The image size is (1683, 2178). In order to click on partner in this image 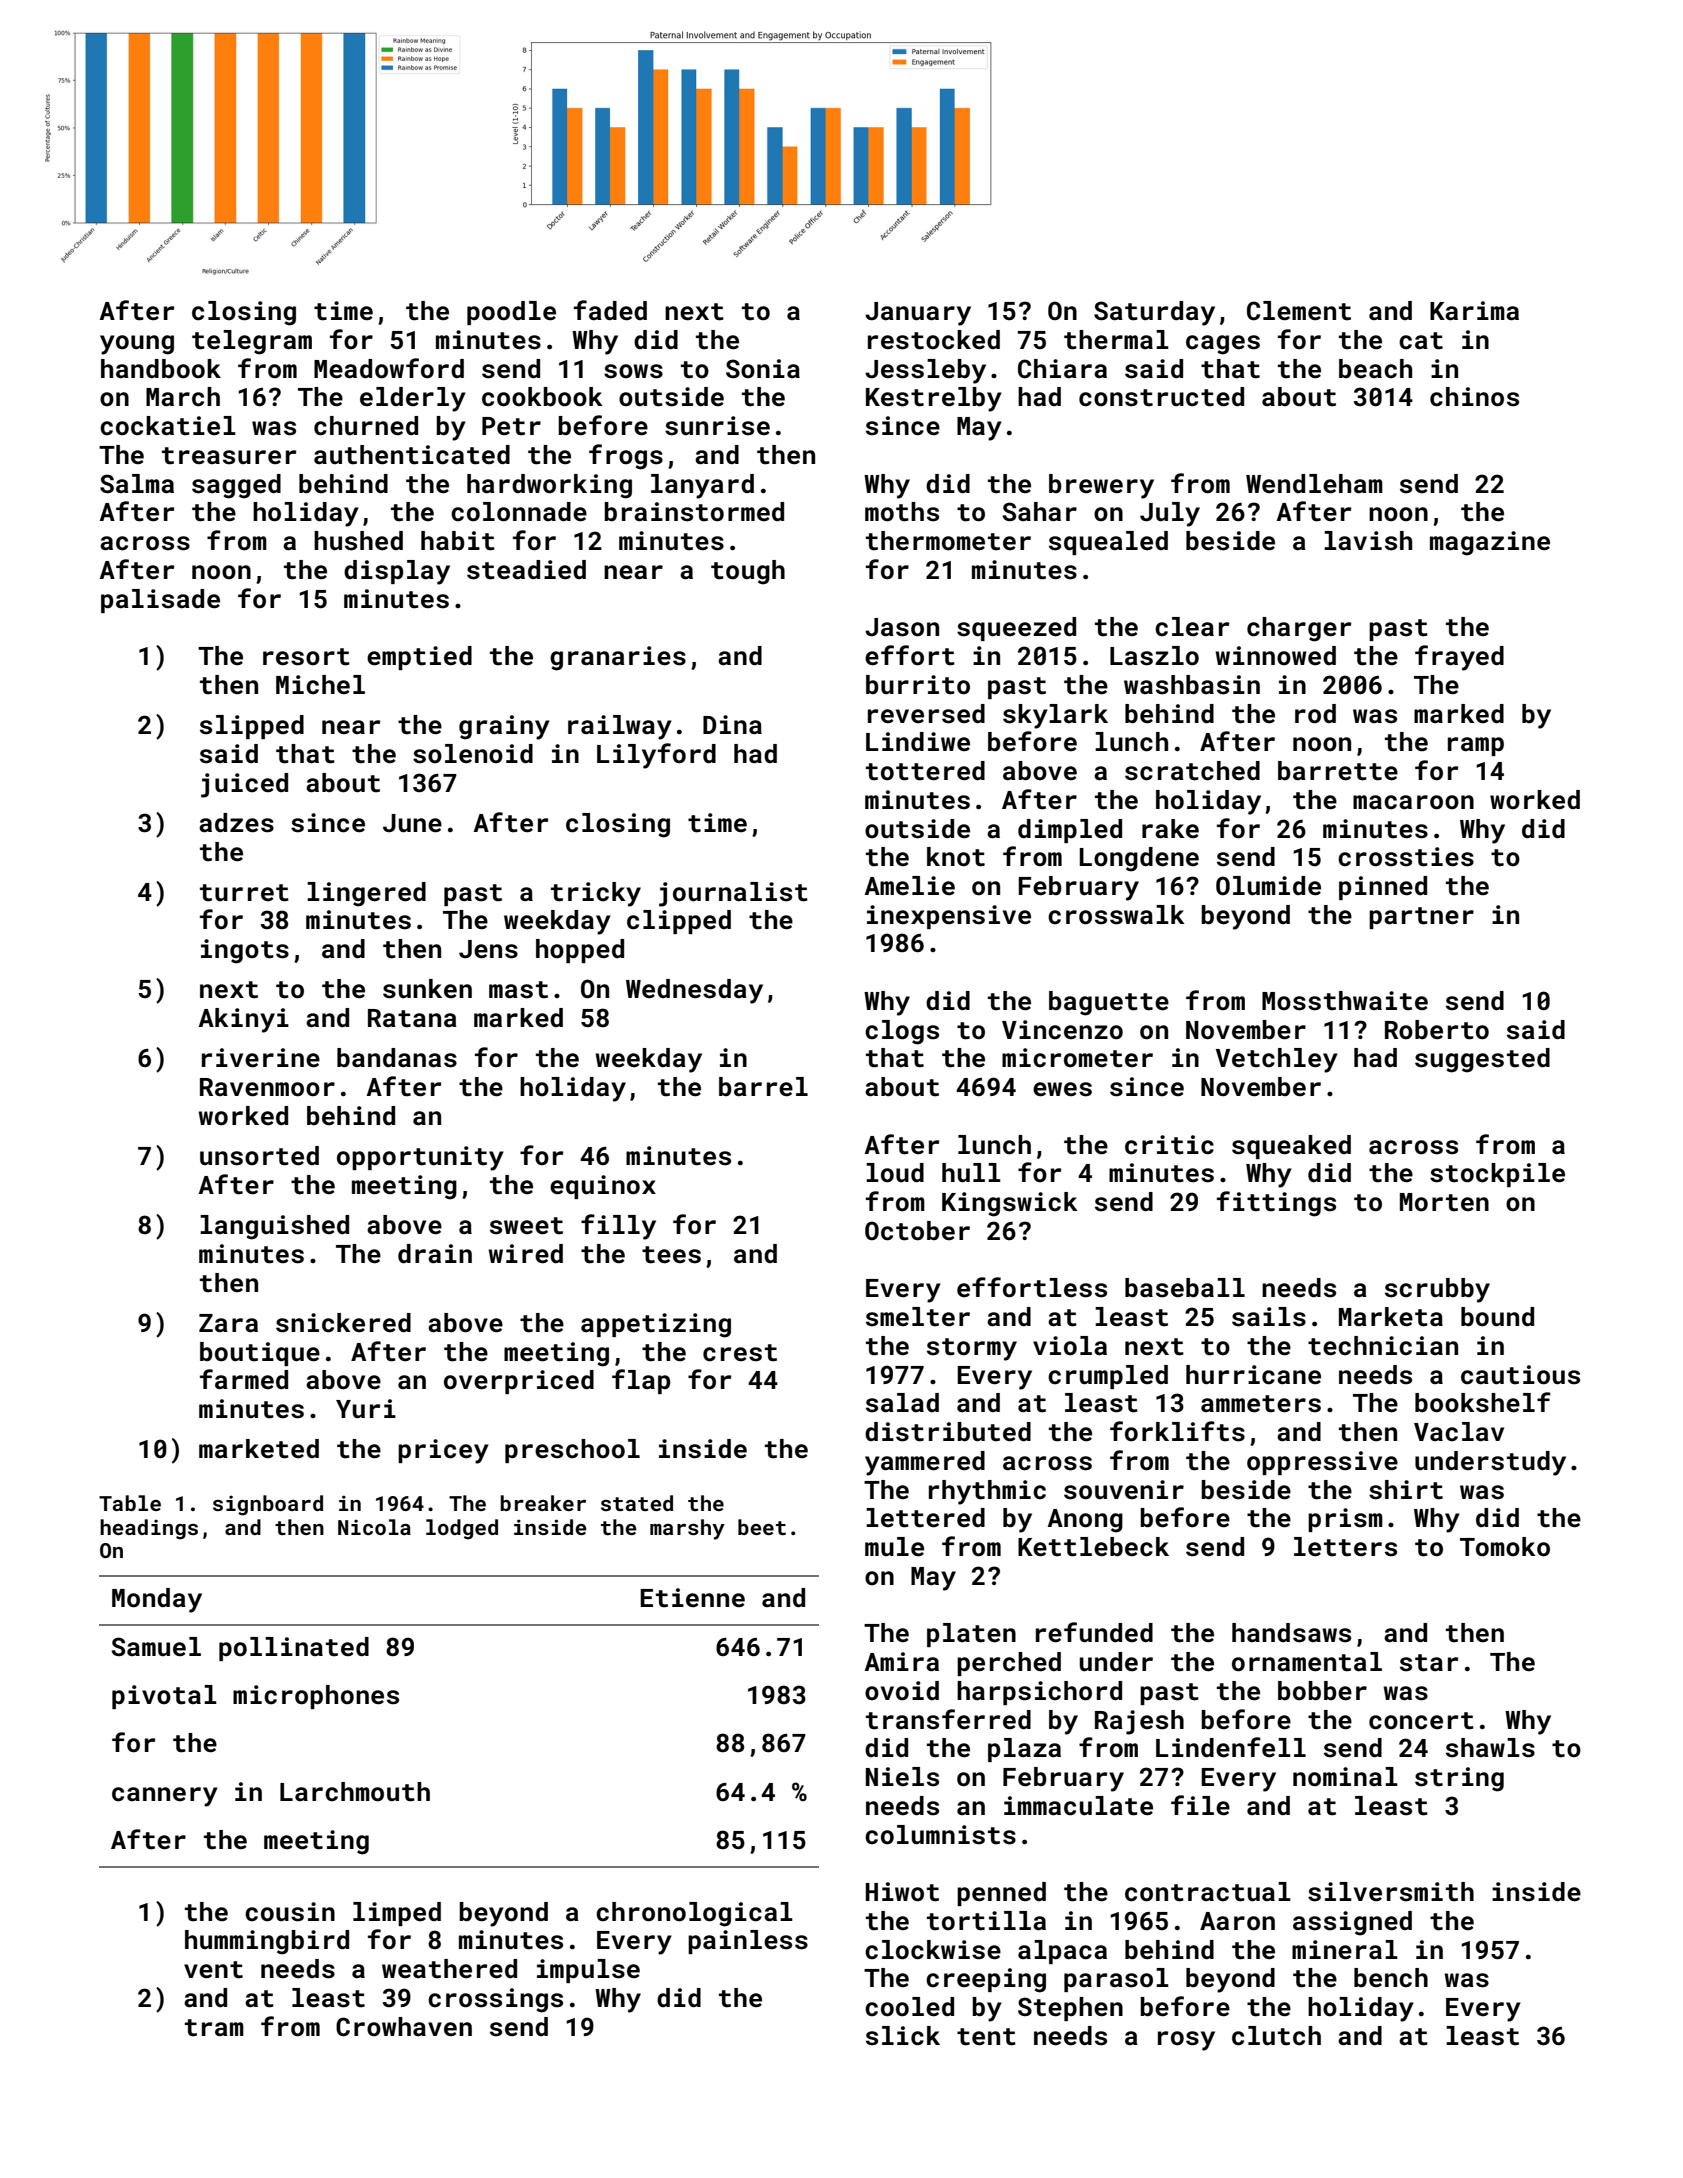, I will do `click(1421, 918)`.
